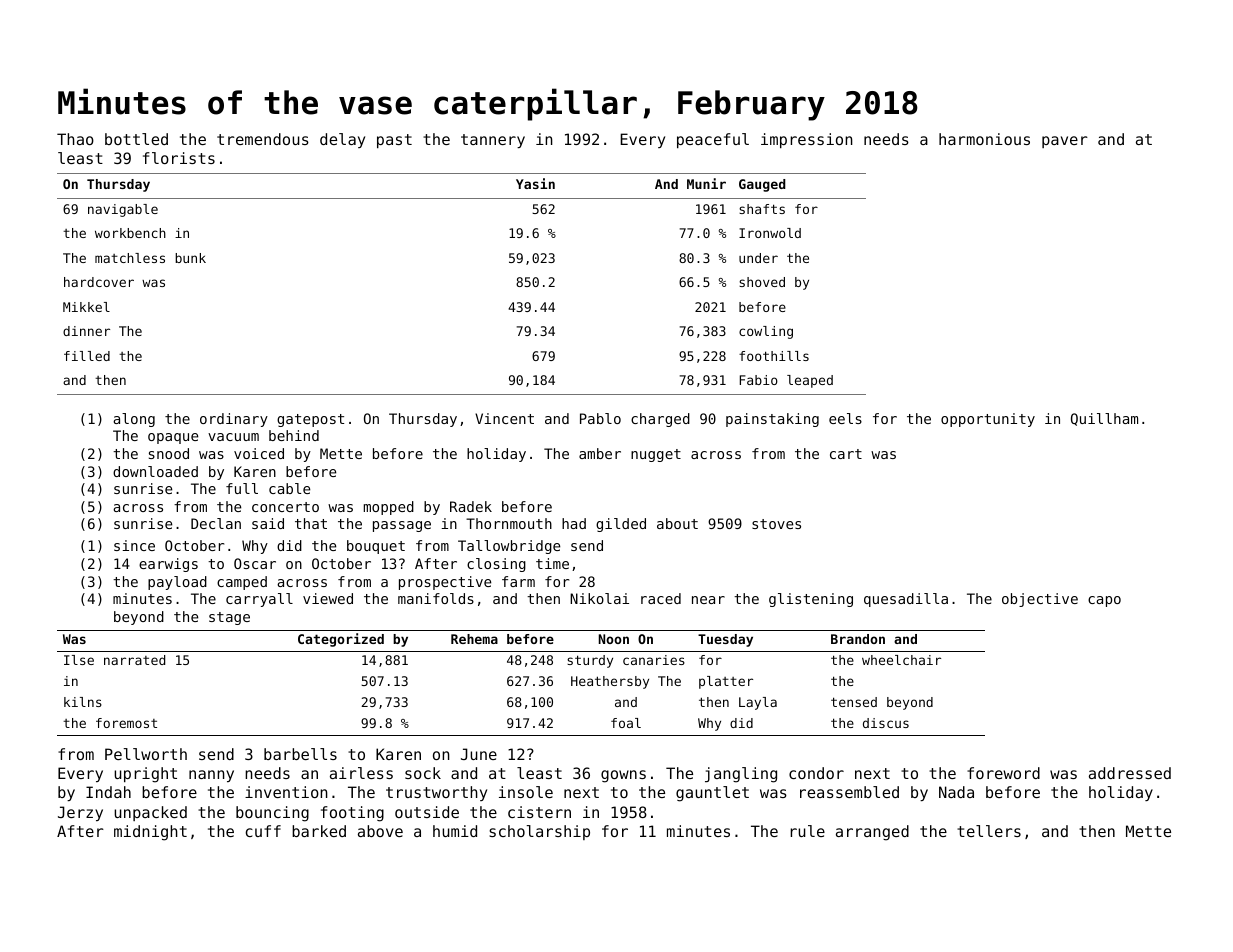 The image size is (1233, 952). I want to click on cowling, so click(766, 332).
